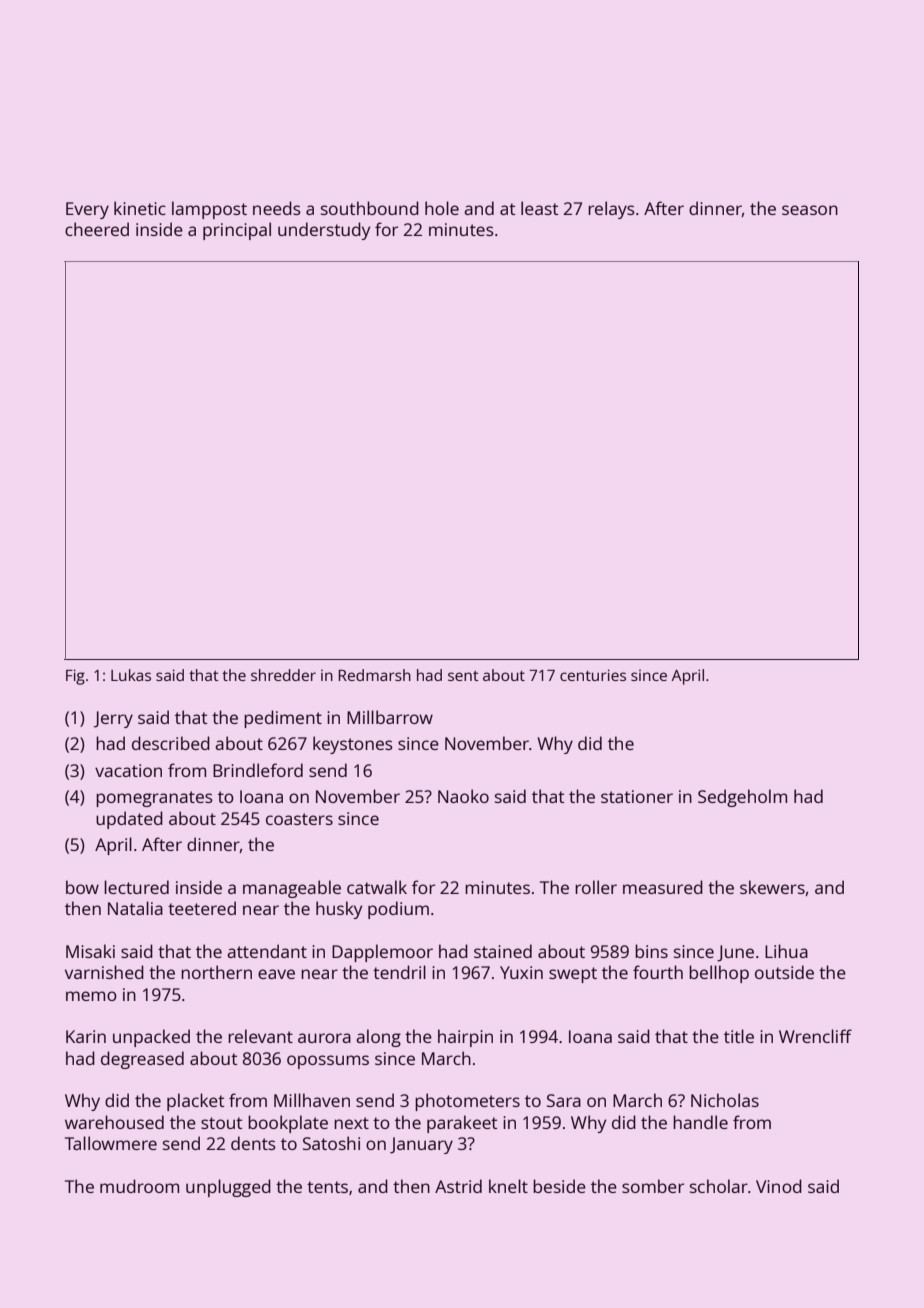 The image size is (924, 1308). I want to click on stationer, so click(637, 796).
